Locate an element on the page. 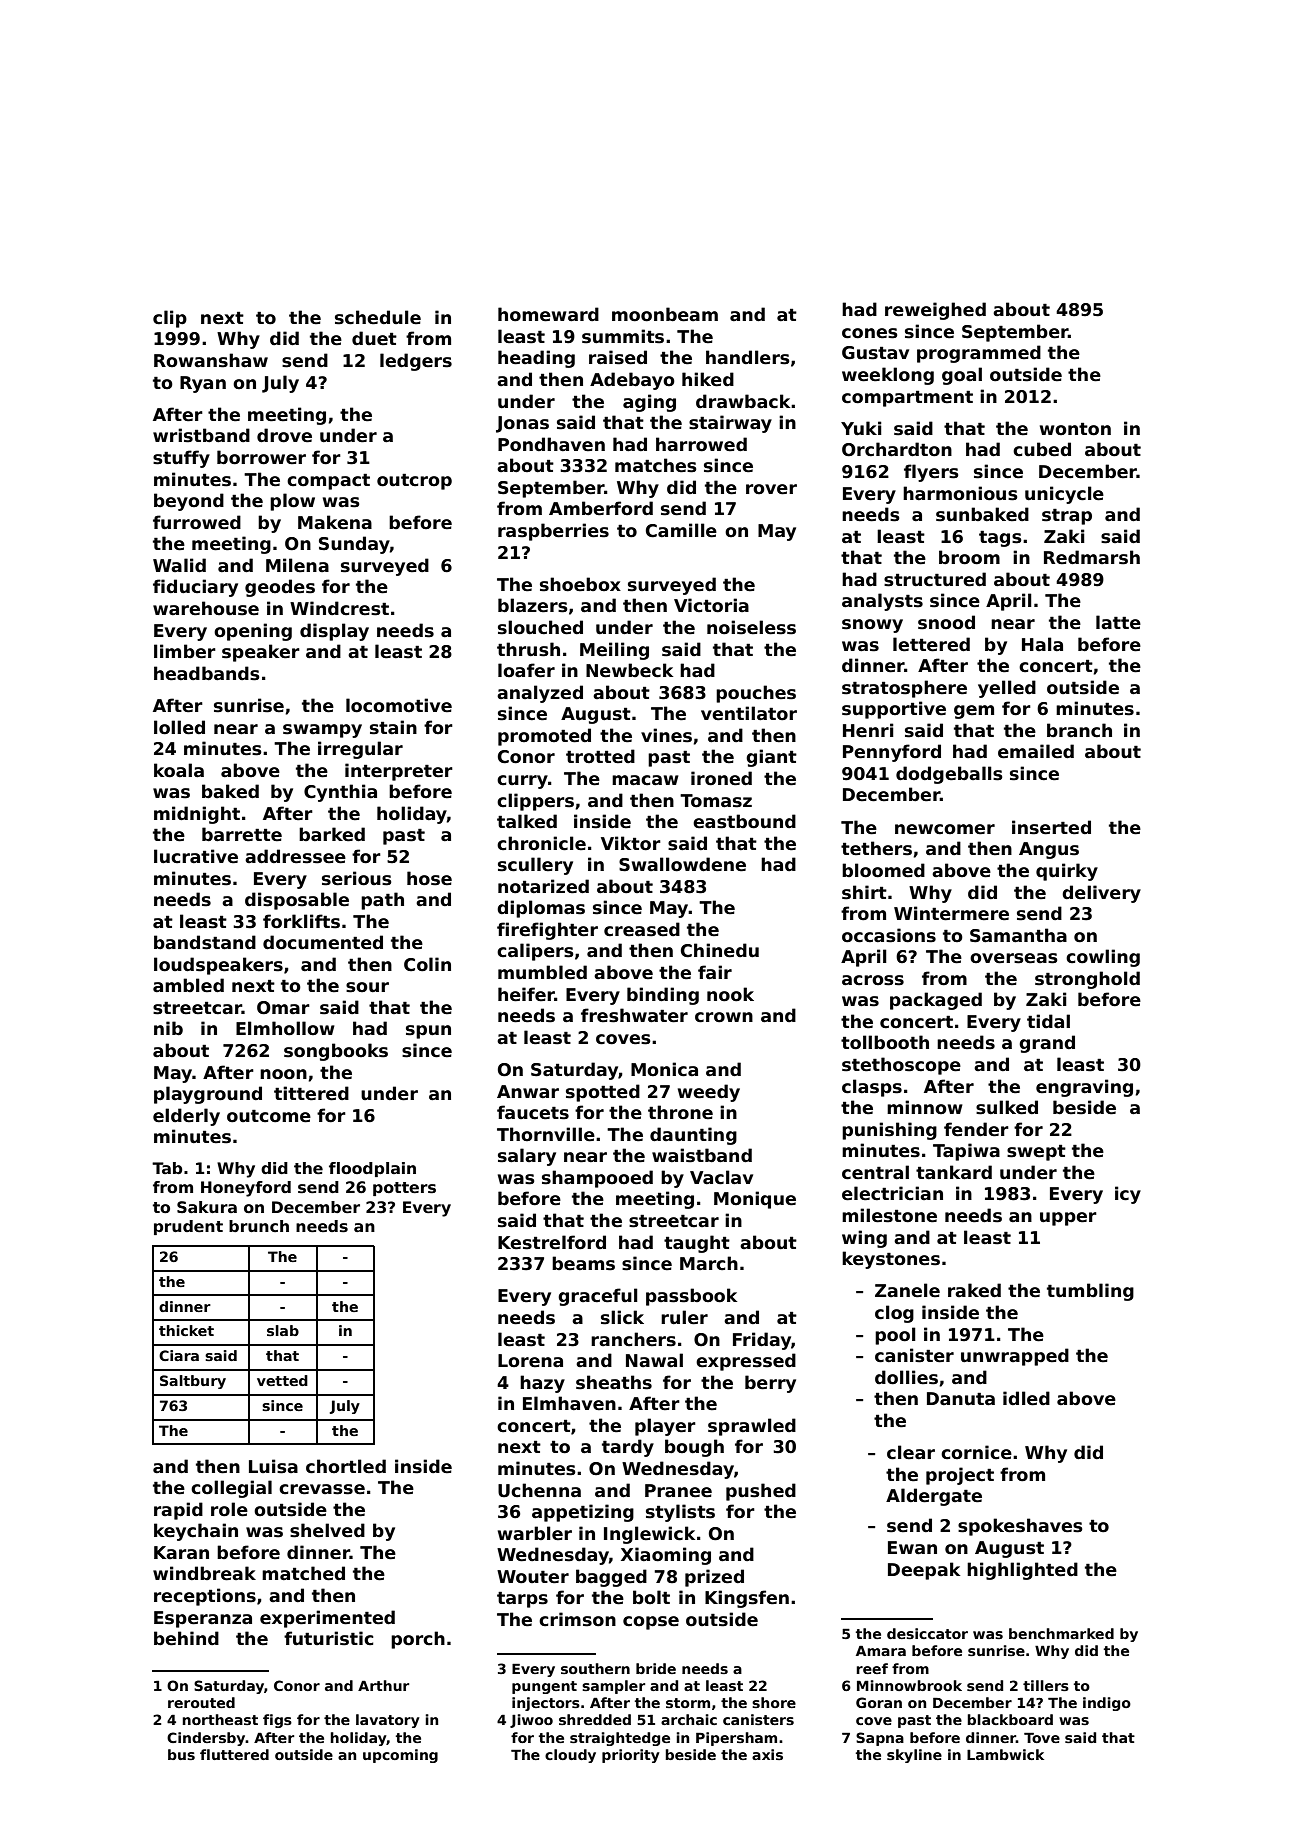 This page has width=1294, height=1830. Uchenna is located at coordinates (539, 1490).
